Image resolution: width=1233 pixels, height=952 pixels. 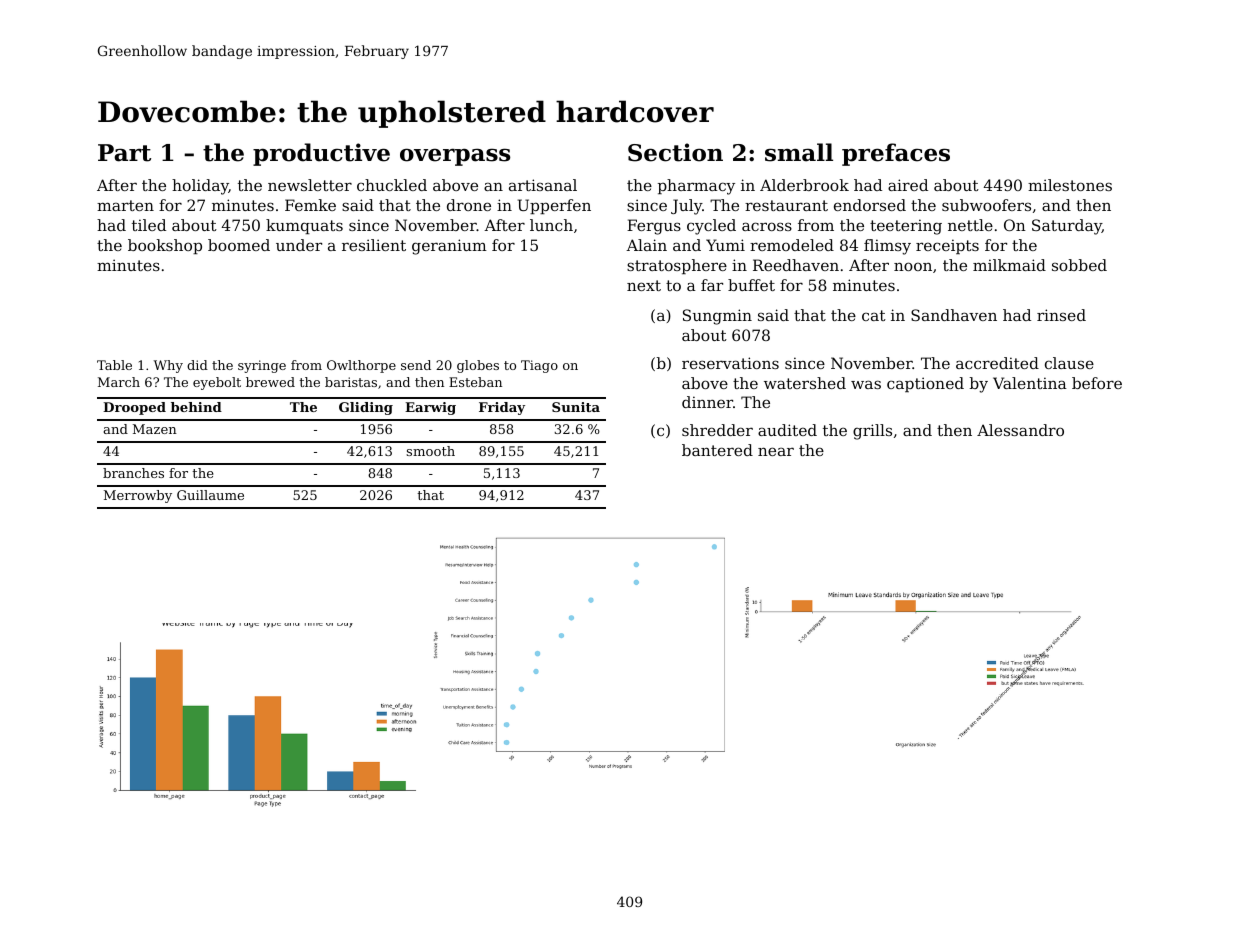 I want to click on Femke, so click(x=310, y=205).
